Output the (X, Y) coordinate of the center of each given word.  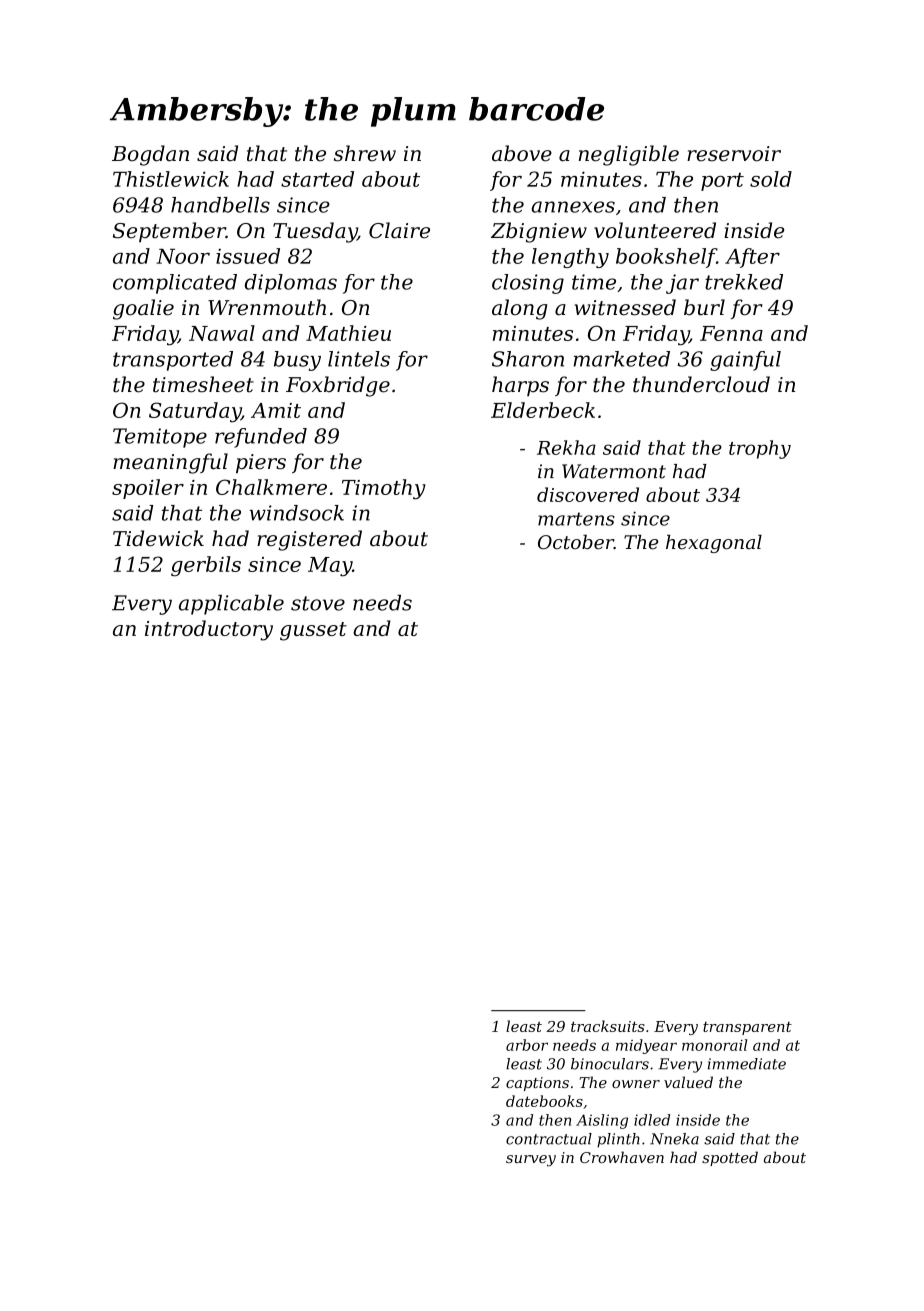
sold (771, 179)
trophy (760, 449)
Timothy (384, 489)
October (576, 542)
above (522, 153)
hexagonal (714, 544)
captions (537, 1084)
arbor (527, 1045)
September (169, 232)
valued (688, 1082)
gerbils (206, 566)
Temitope (160, 438)
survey (531, 1161)
